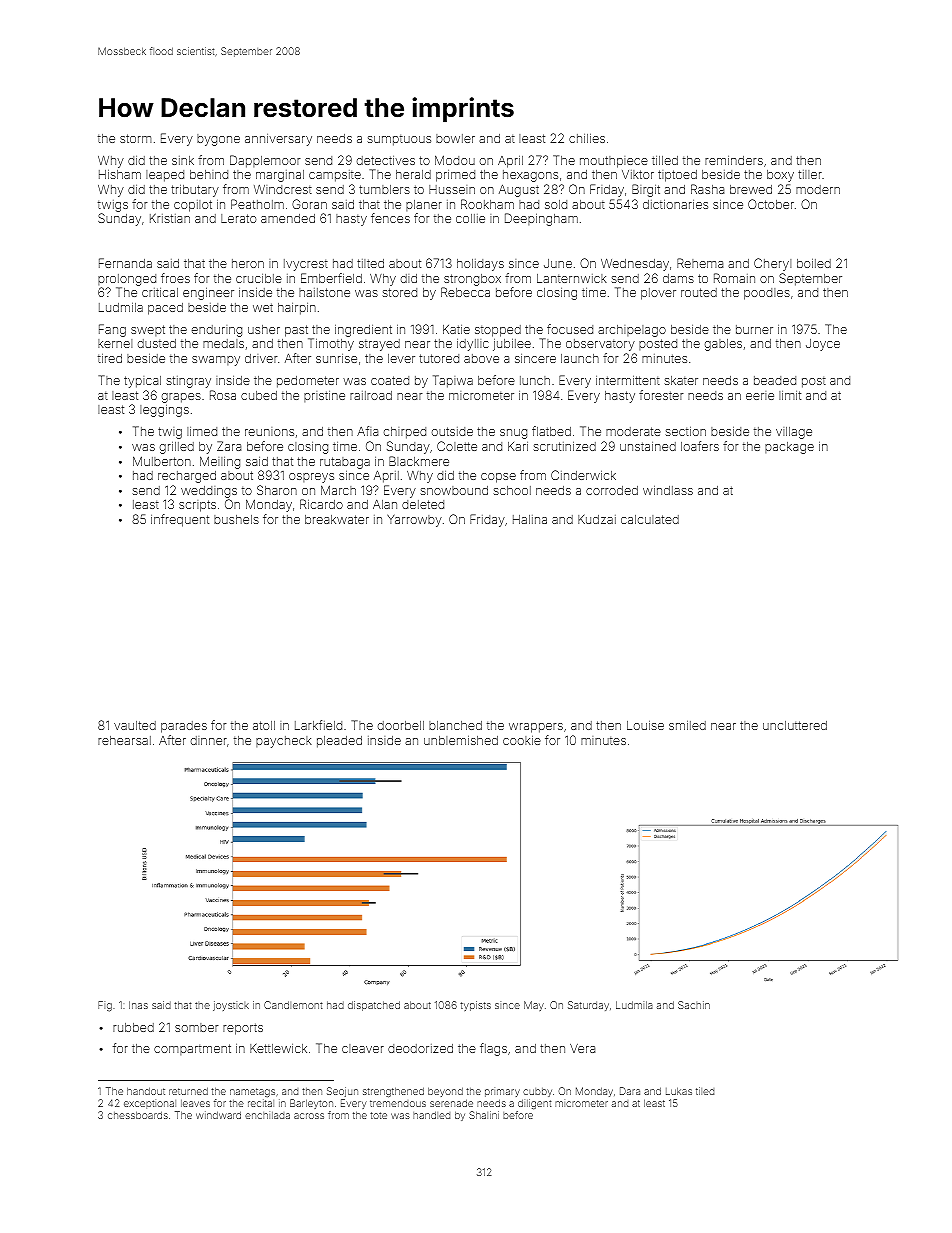 This screenshot has height=1233, width=952. What do you see at coordinates (461, 740) in the screenshot?
I see `unblemished` at bounding box center [461, 740].
